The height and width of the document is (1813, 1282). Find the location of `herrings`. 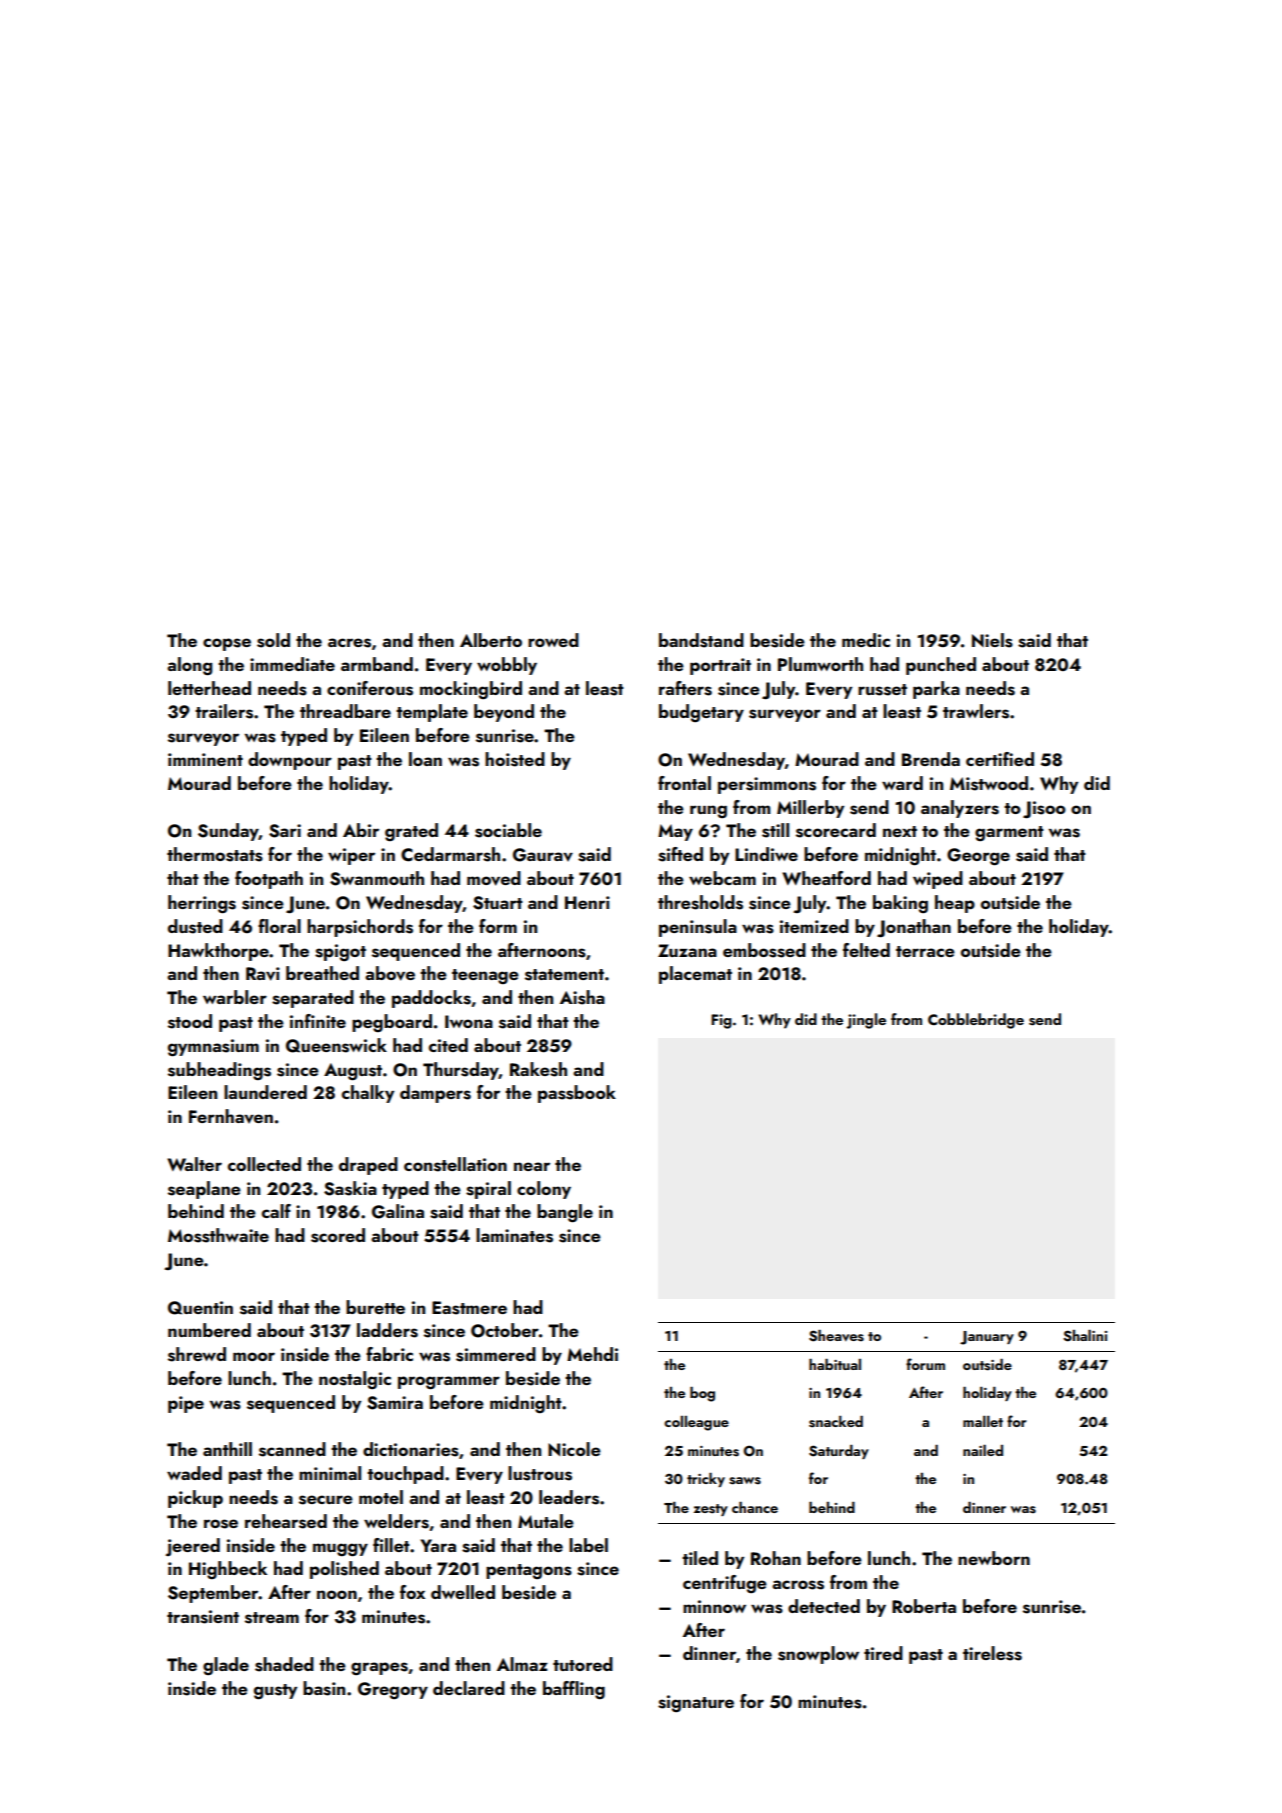

herrings is located at coordinates (202, 904).
